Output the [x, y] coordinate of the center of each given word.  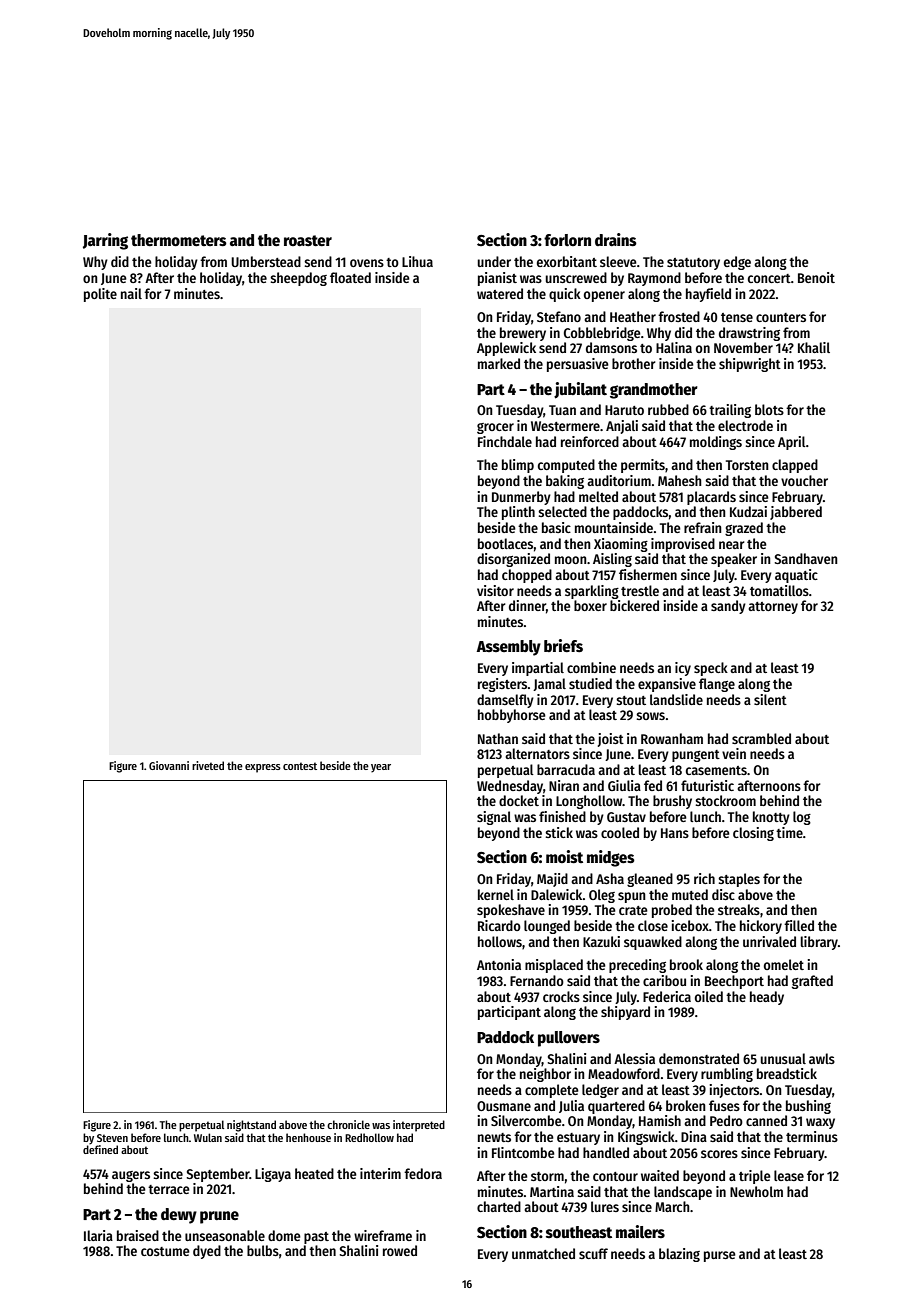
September [218, 1175]
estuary [578, 1139]
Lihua [417, 261]
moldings [716, 443]
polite [100, 295]
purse [720, 1256]
